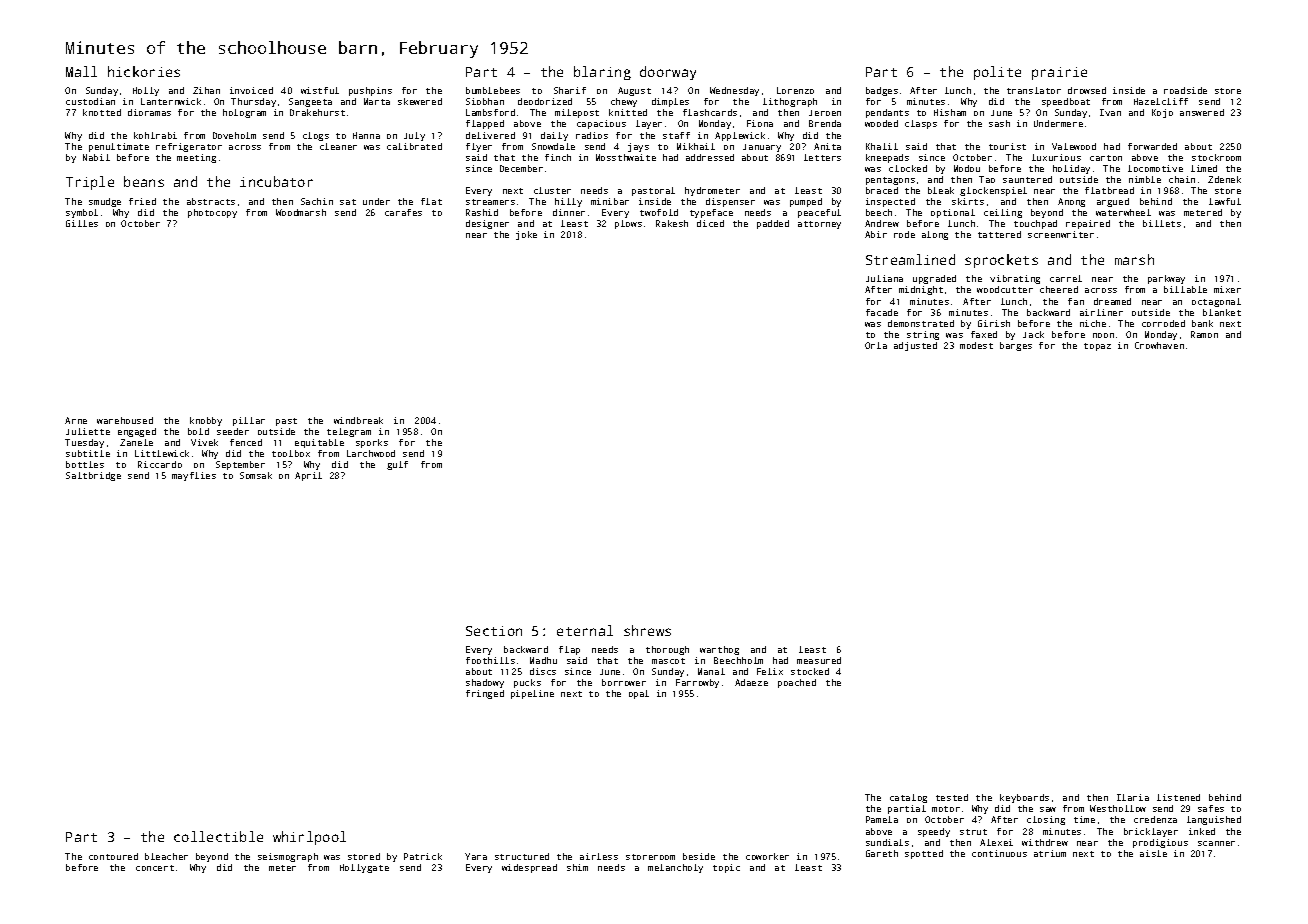 The height and width of the screenshot is (924, 1308). Describe the element at coordinates (915, 346) in the screenshot. I see `adjusted` at that location.
